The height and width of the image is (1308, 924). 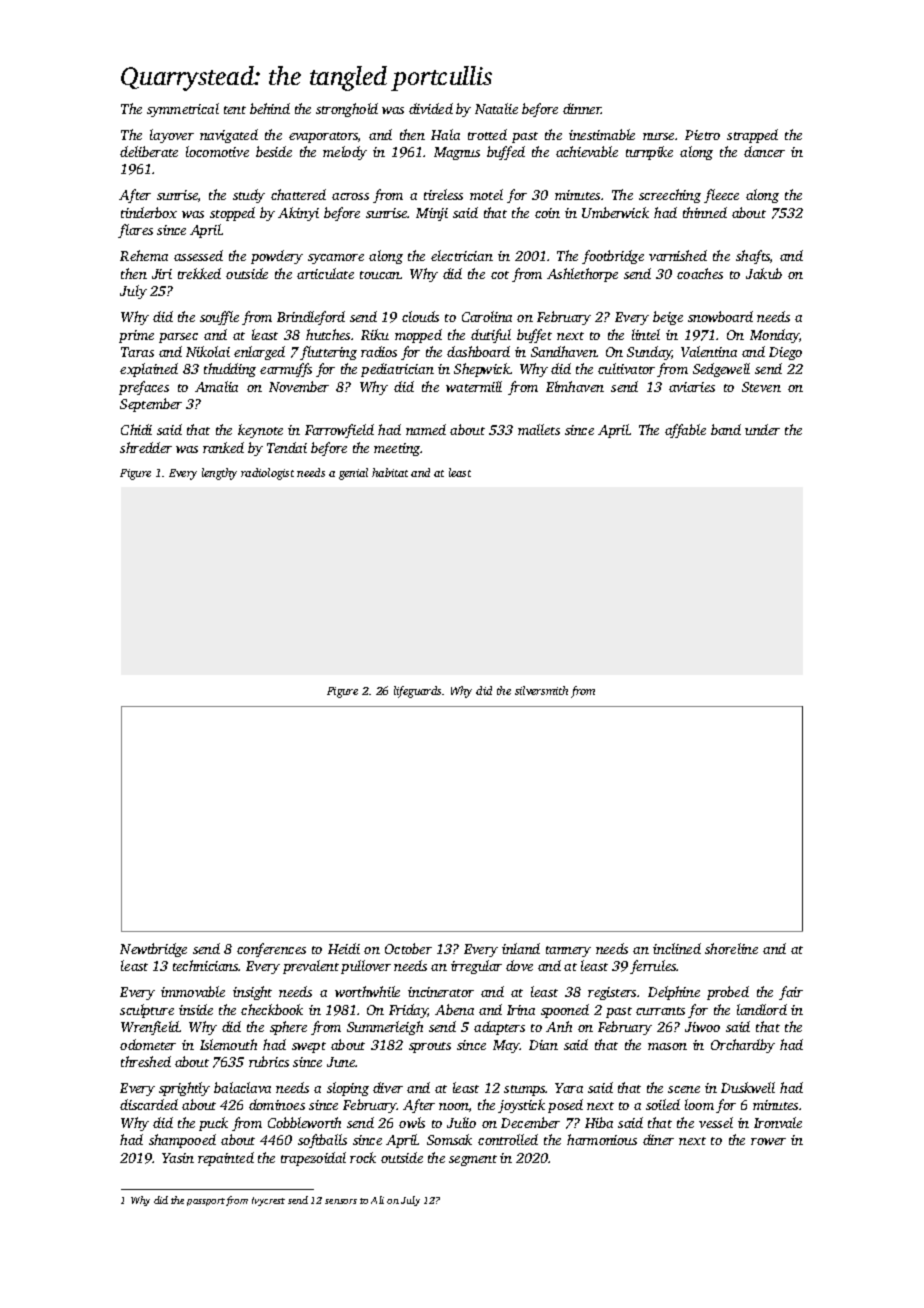 What do you see at coordinates (541, 690) in the image?
I see `silversmith` at bounding box center [541, 690].
